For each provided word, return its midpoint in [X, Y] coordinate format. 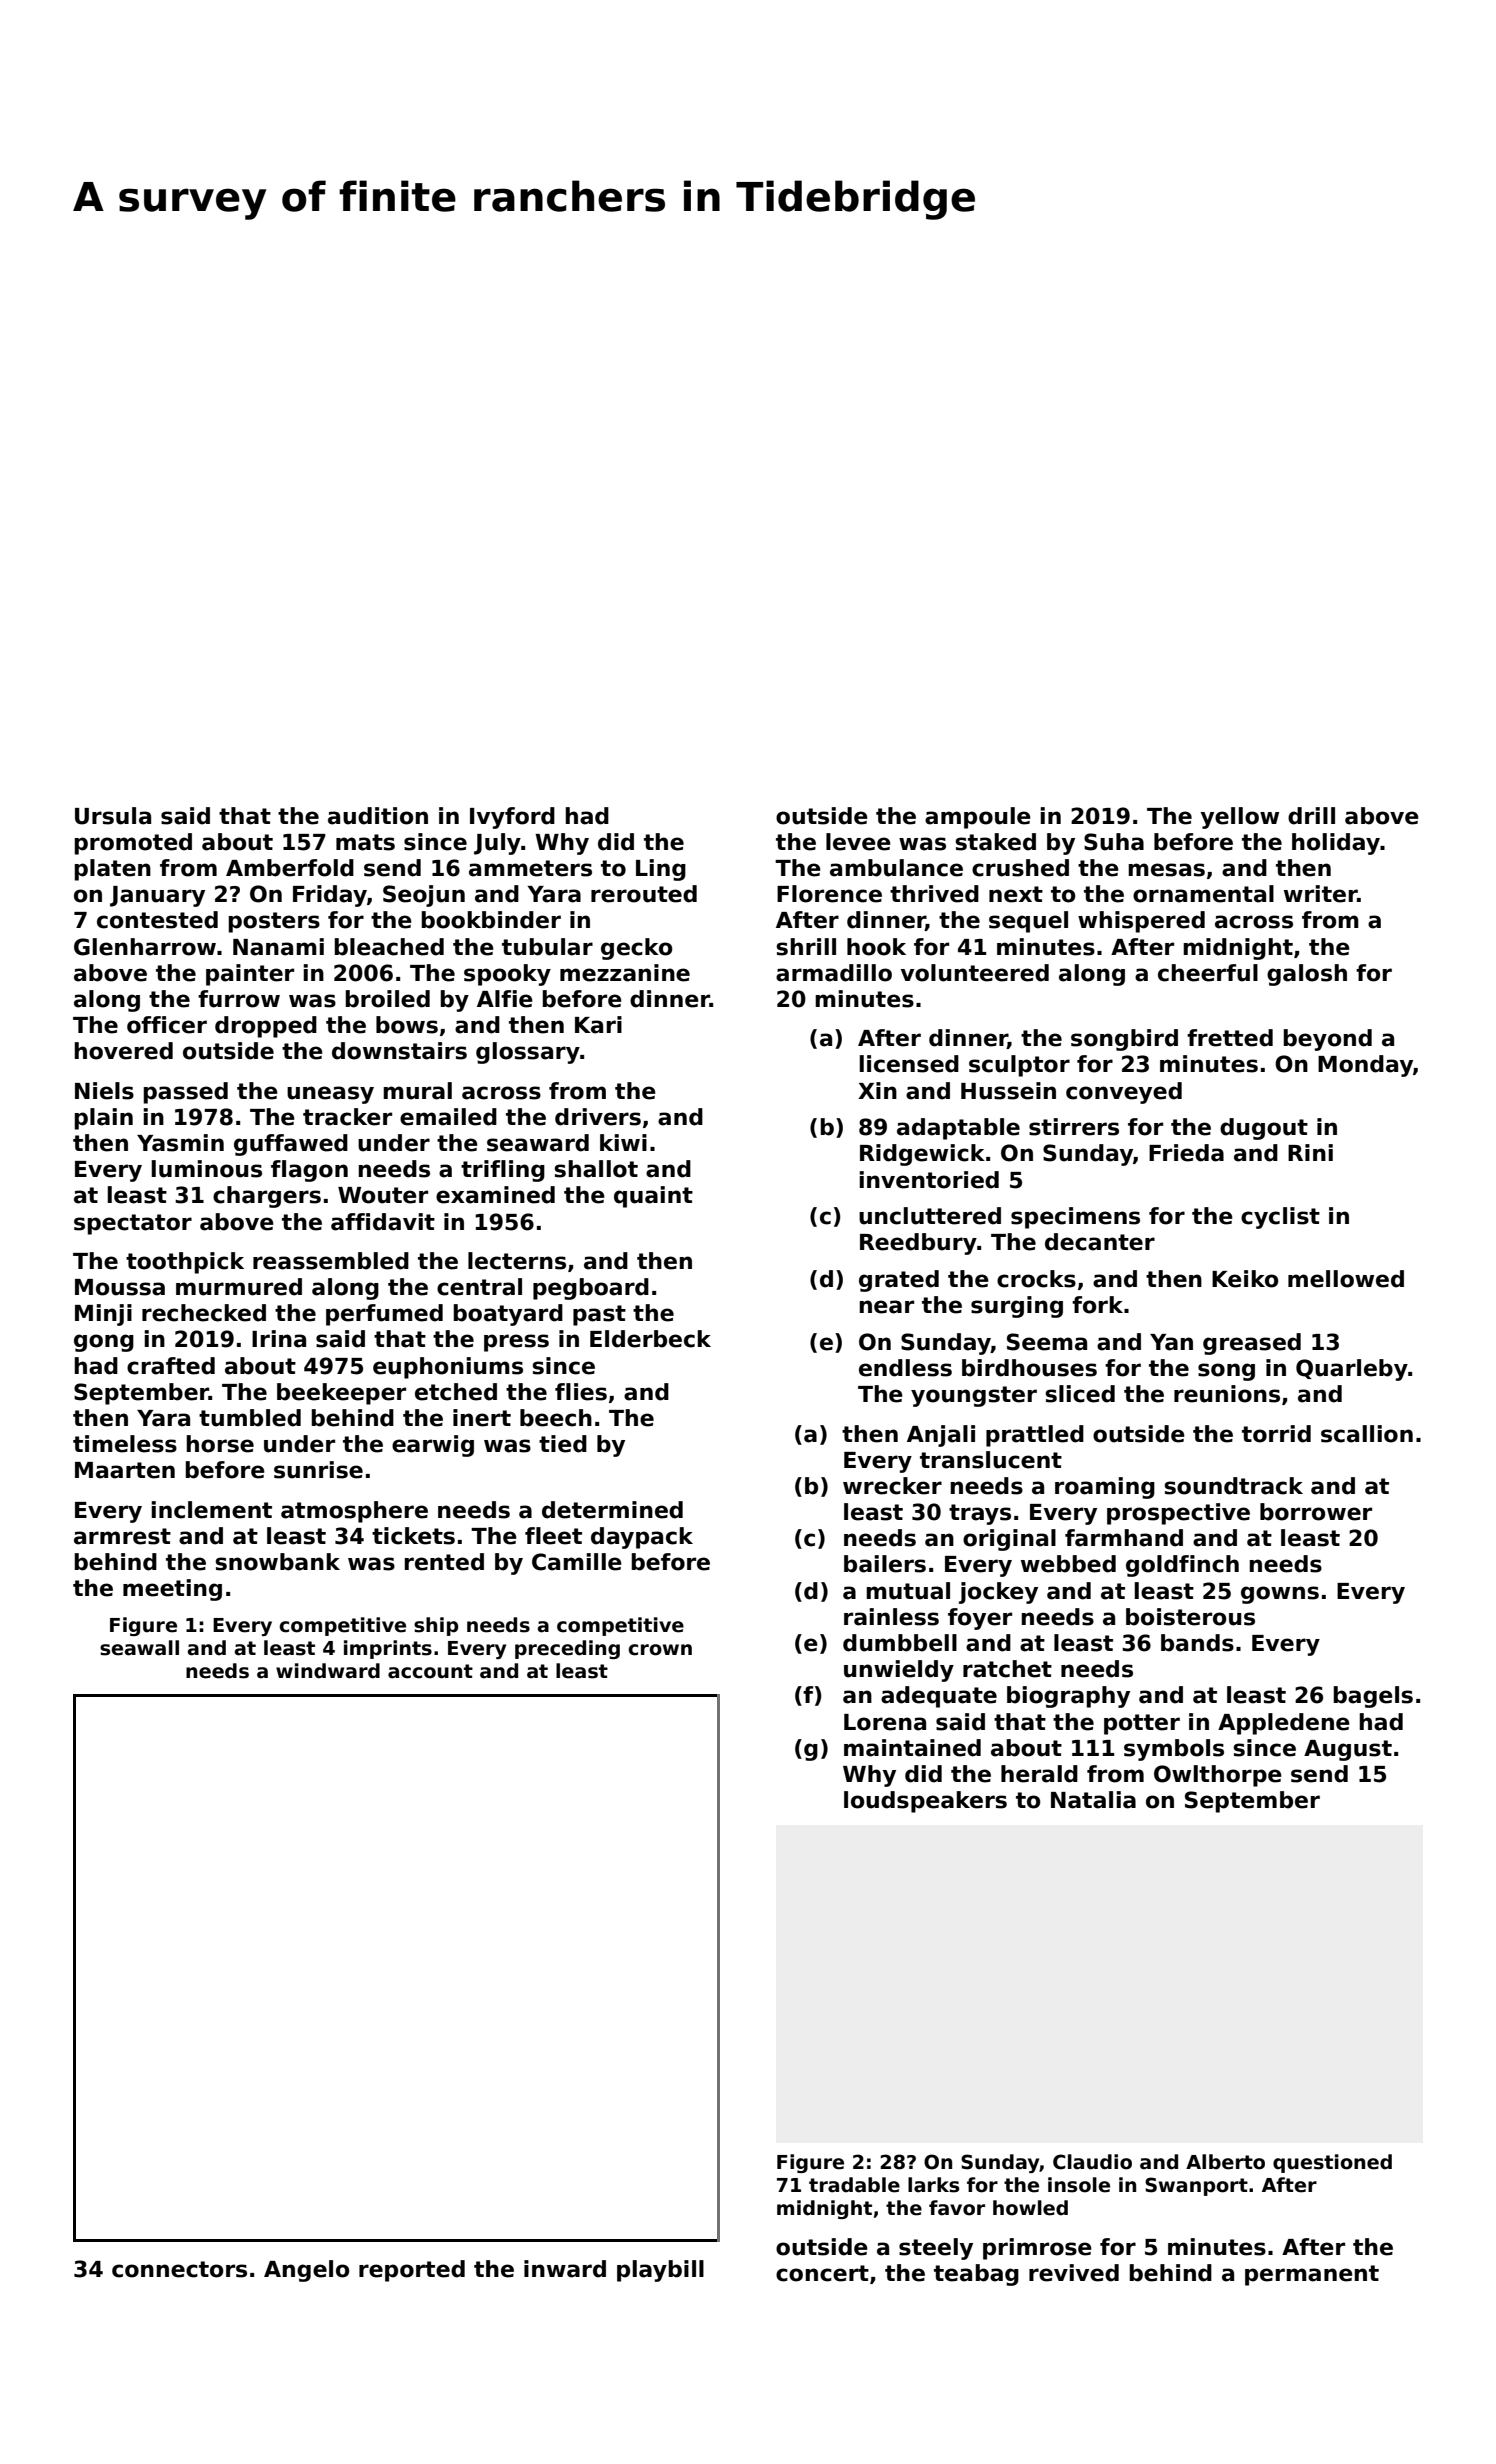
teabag [976, 2275]
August [1348, 1750]
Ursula [113, 816]
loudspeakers [925, 1802]
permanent [1312, 2275]
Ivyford [512, 818]
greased [1252, 1344]
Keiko [1245, 1279]
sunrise [318, 1470]
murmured [239, 1287]
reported [412, 2271]
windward [328, 1671]
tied [563, 1444]
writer [1321, 894]
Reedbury [918, 1244]
